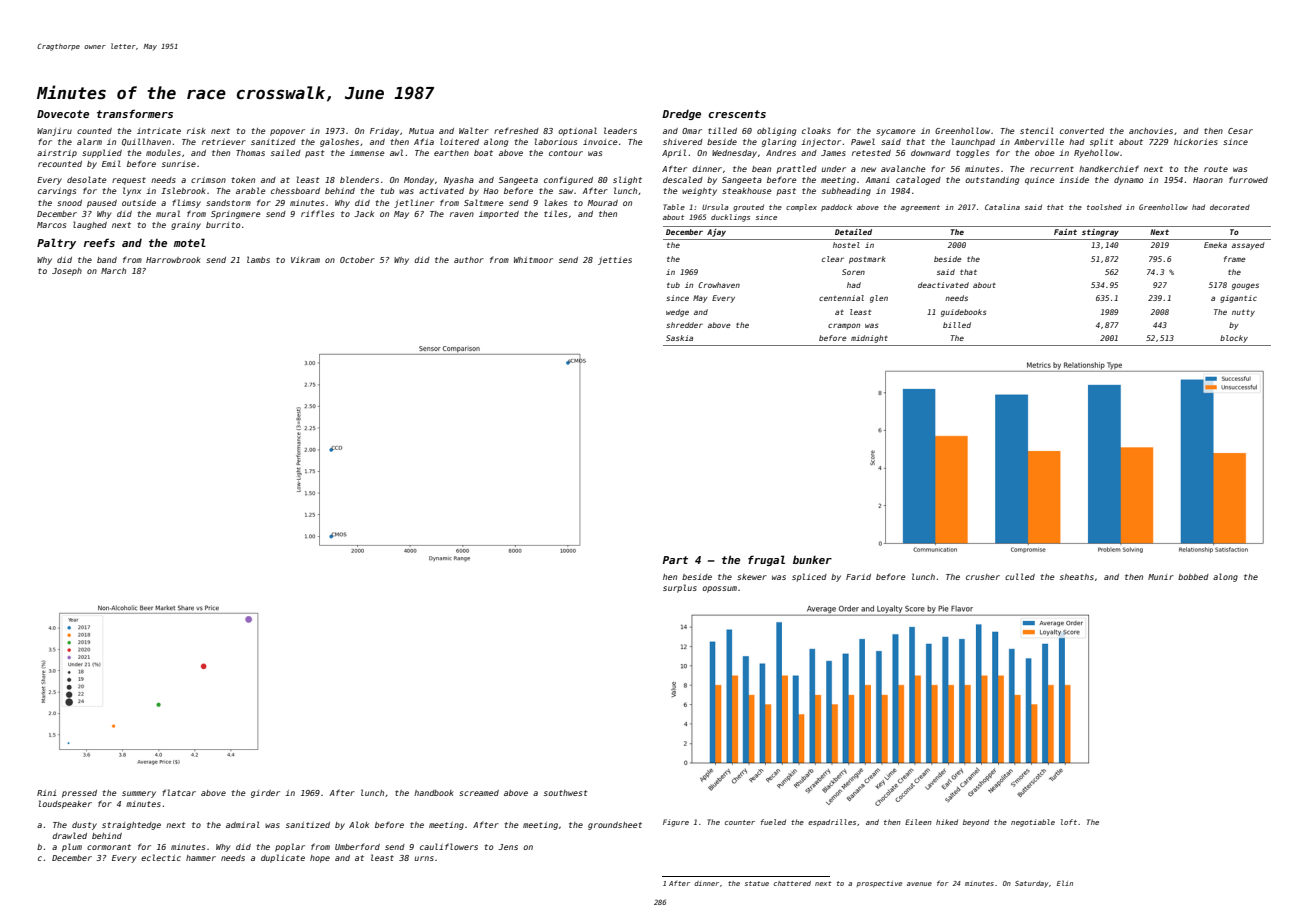  I want to click on grainy, so click(186, 226).
